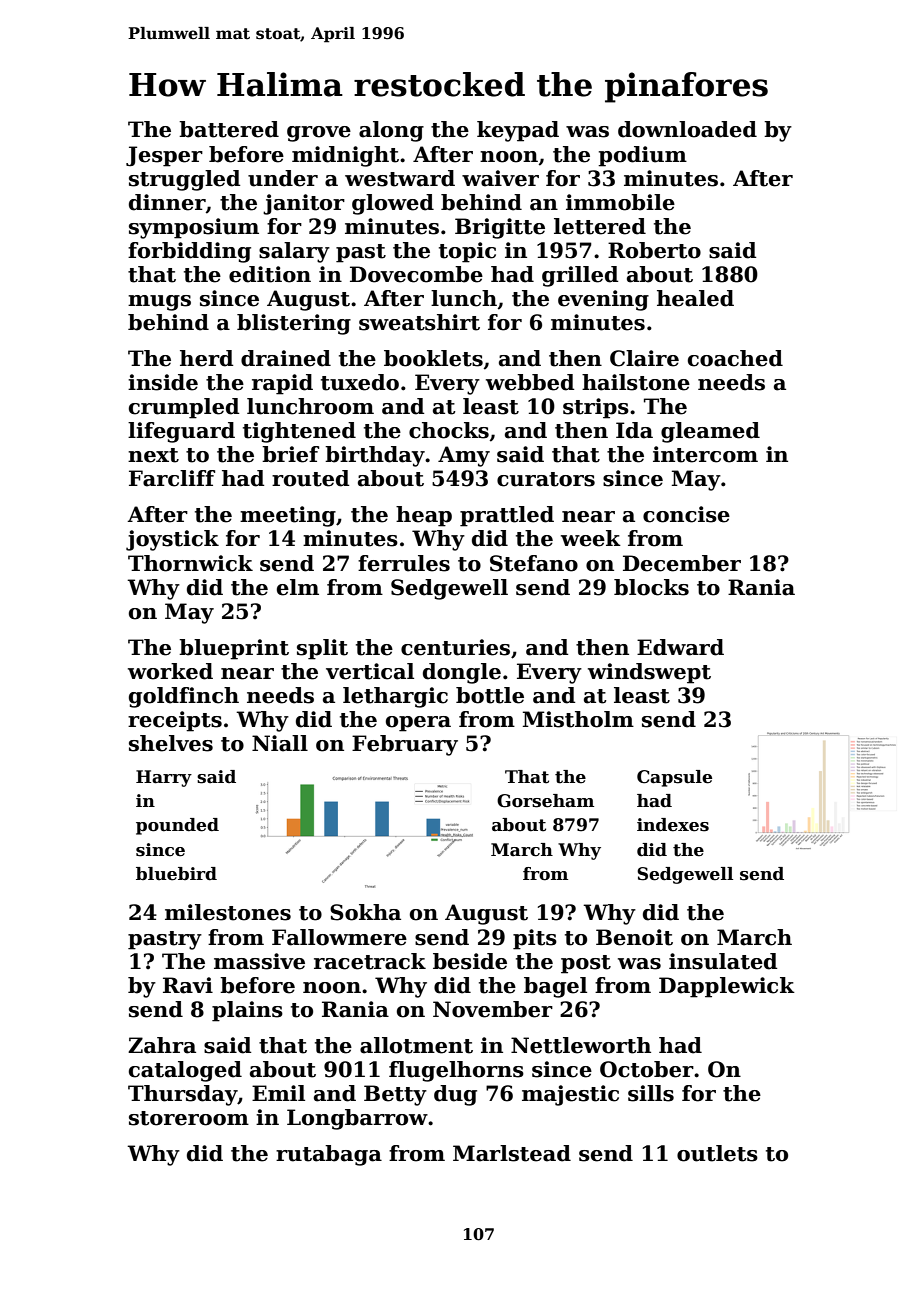 This document has width=924, height=1311. Describe the element at coordinates (329, 1155) in the document. I see `rutabaga` at that location.
